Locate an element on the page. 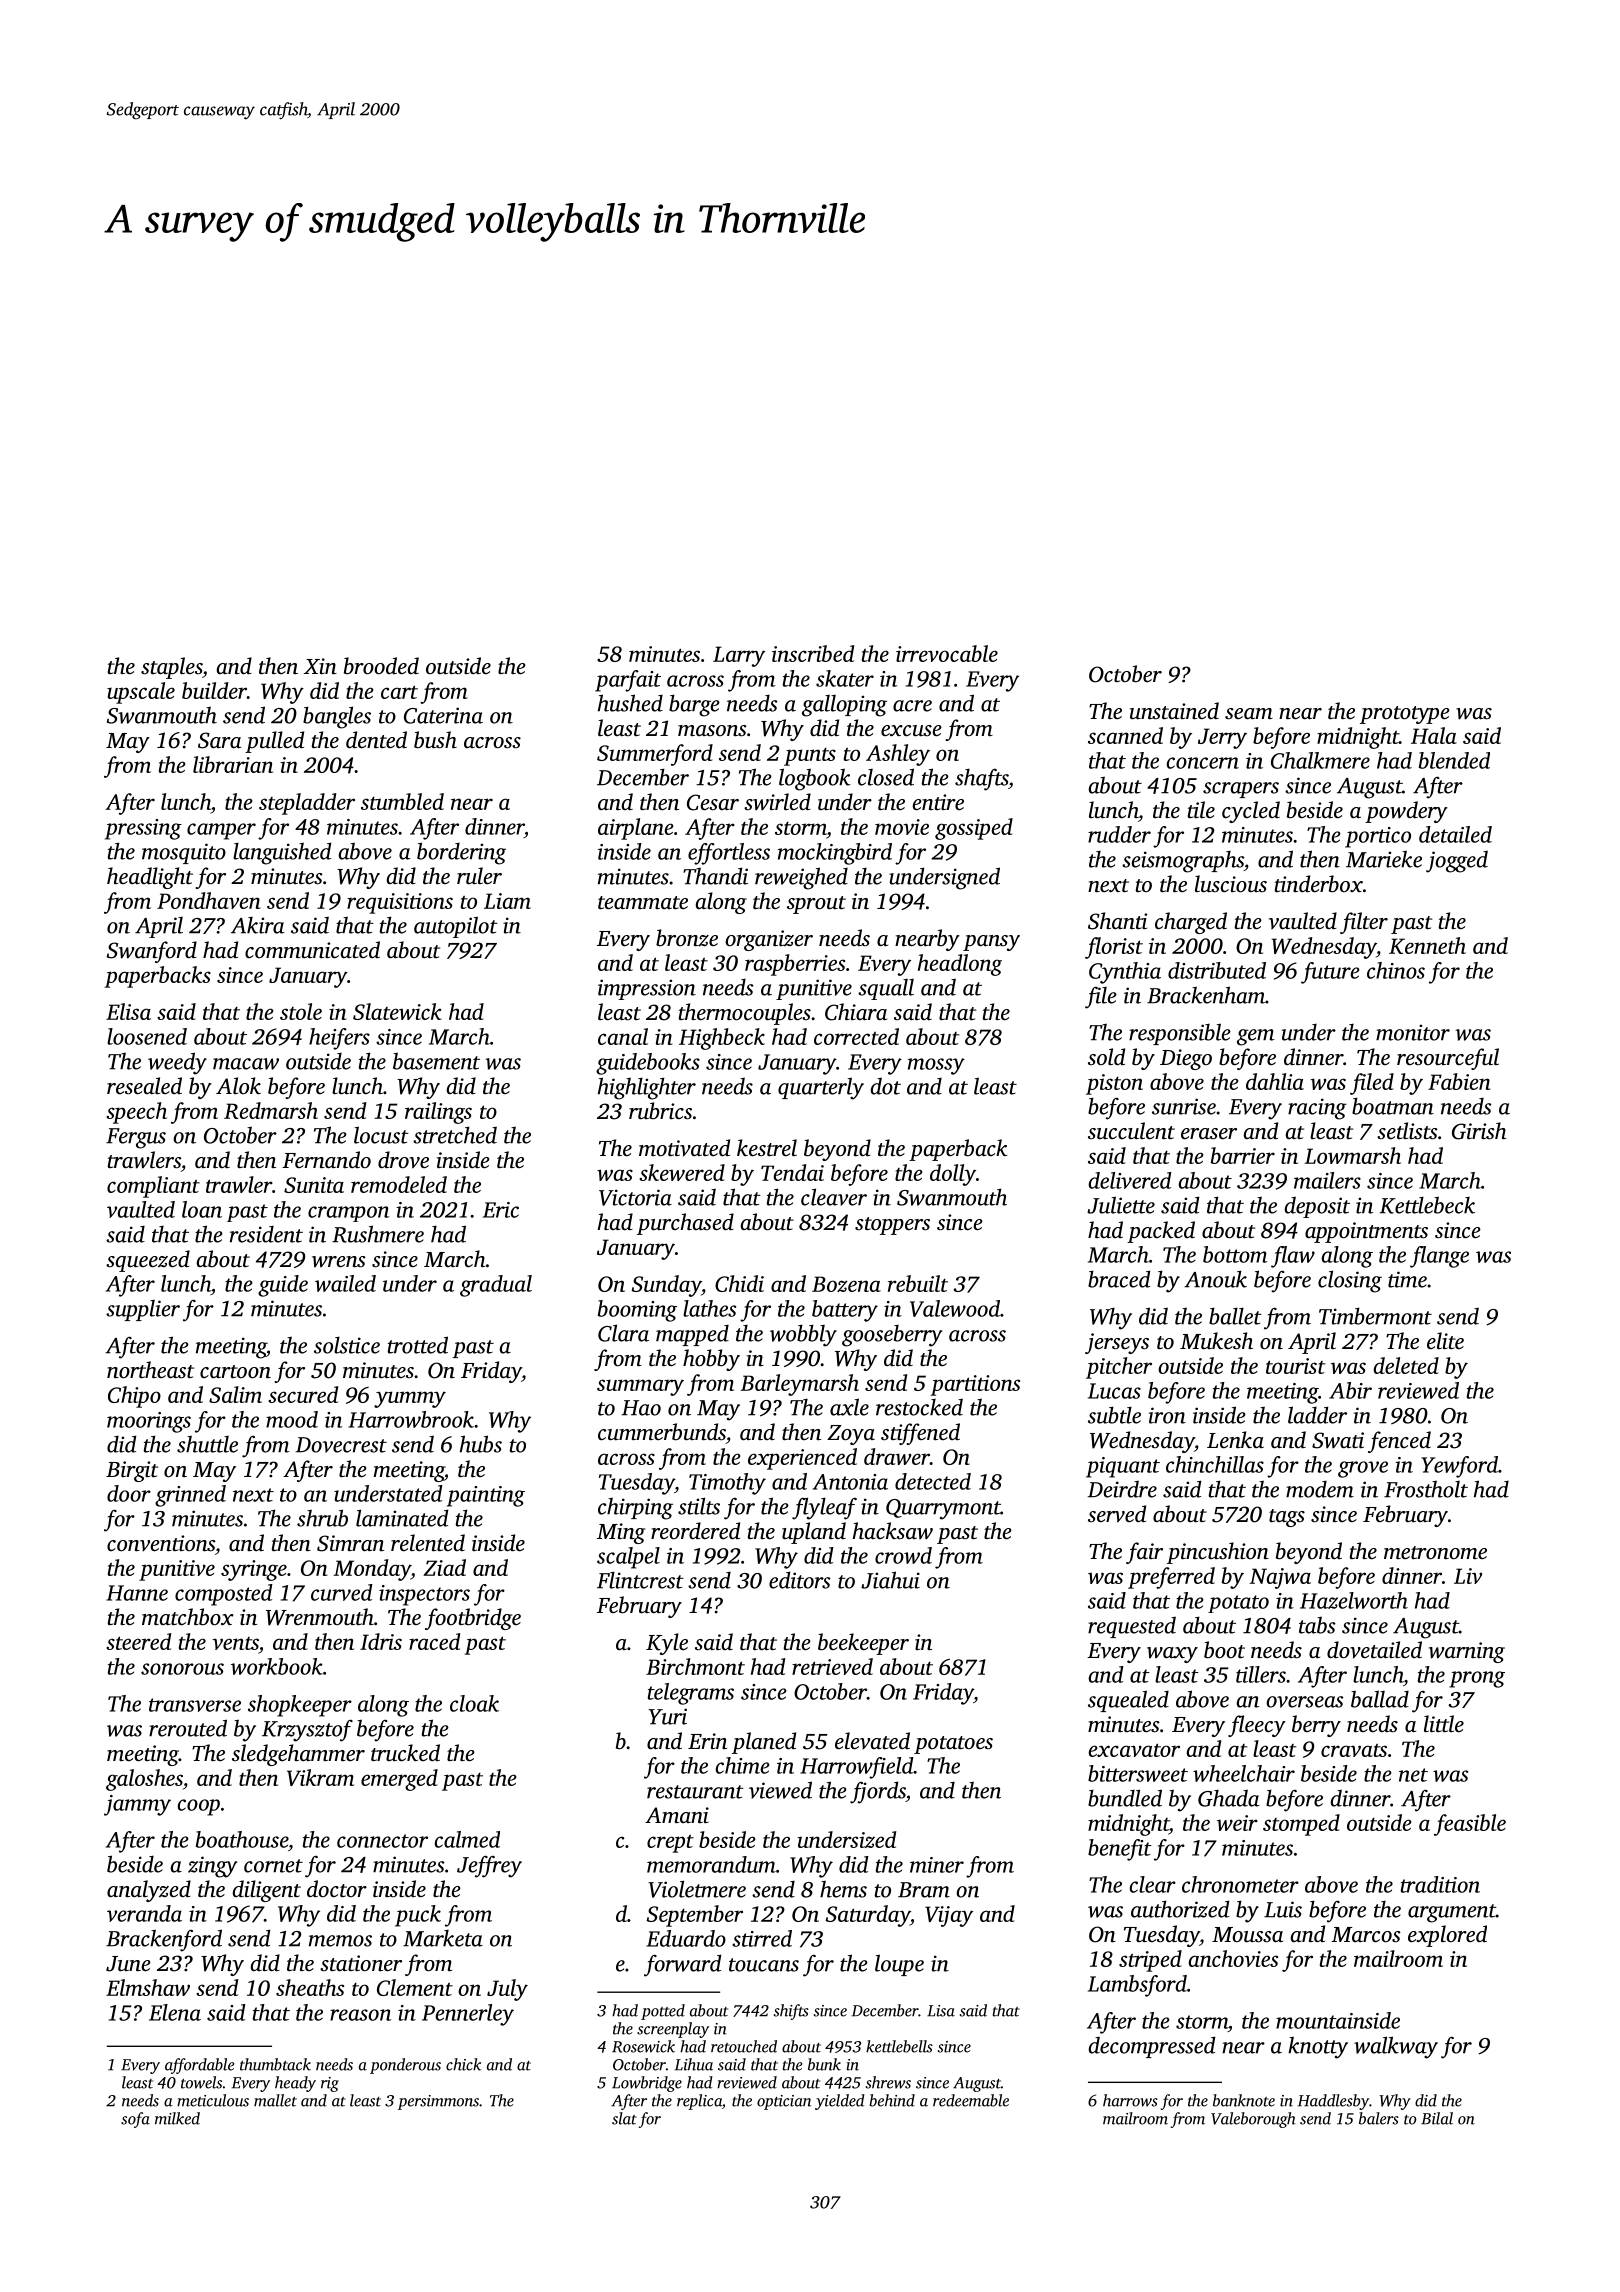 The image size is (1620, 2292). workbook is located at coordinates (277, 1666).
